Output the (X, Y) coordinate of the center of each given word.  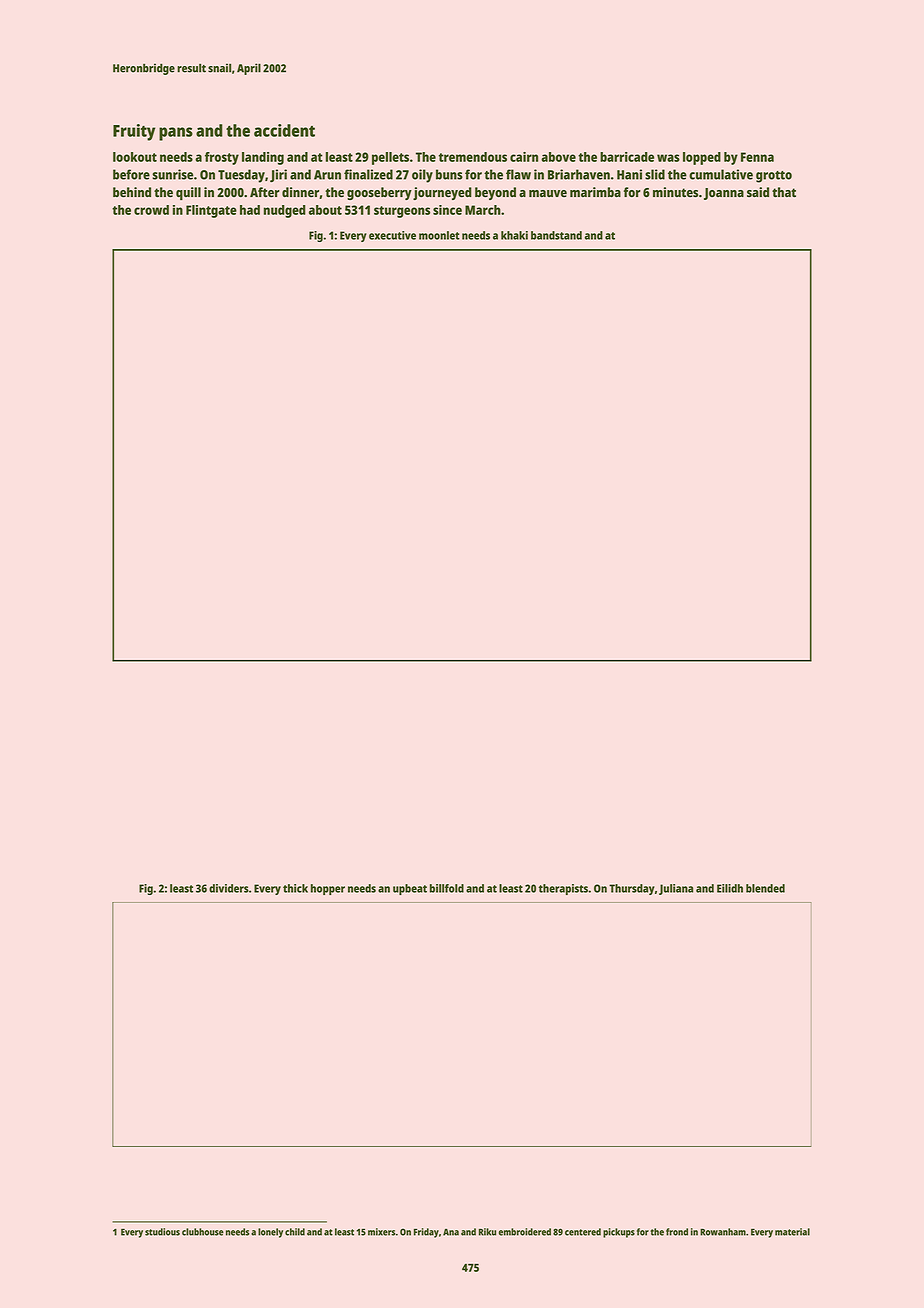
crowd (151, 210)
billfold (447, 888)
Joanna (724, 194)
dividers (229, 888)
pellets (390, 158)
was (668, 158)
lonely (270, 1233)
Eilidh (730, 888)
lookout (135, 157)
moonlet (439, 235)
